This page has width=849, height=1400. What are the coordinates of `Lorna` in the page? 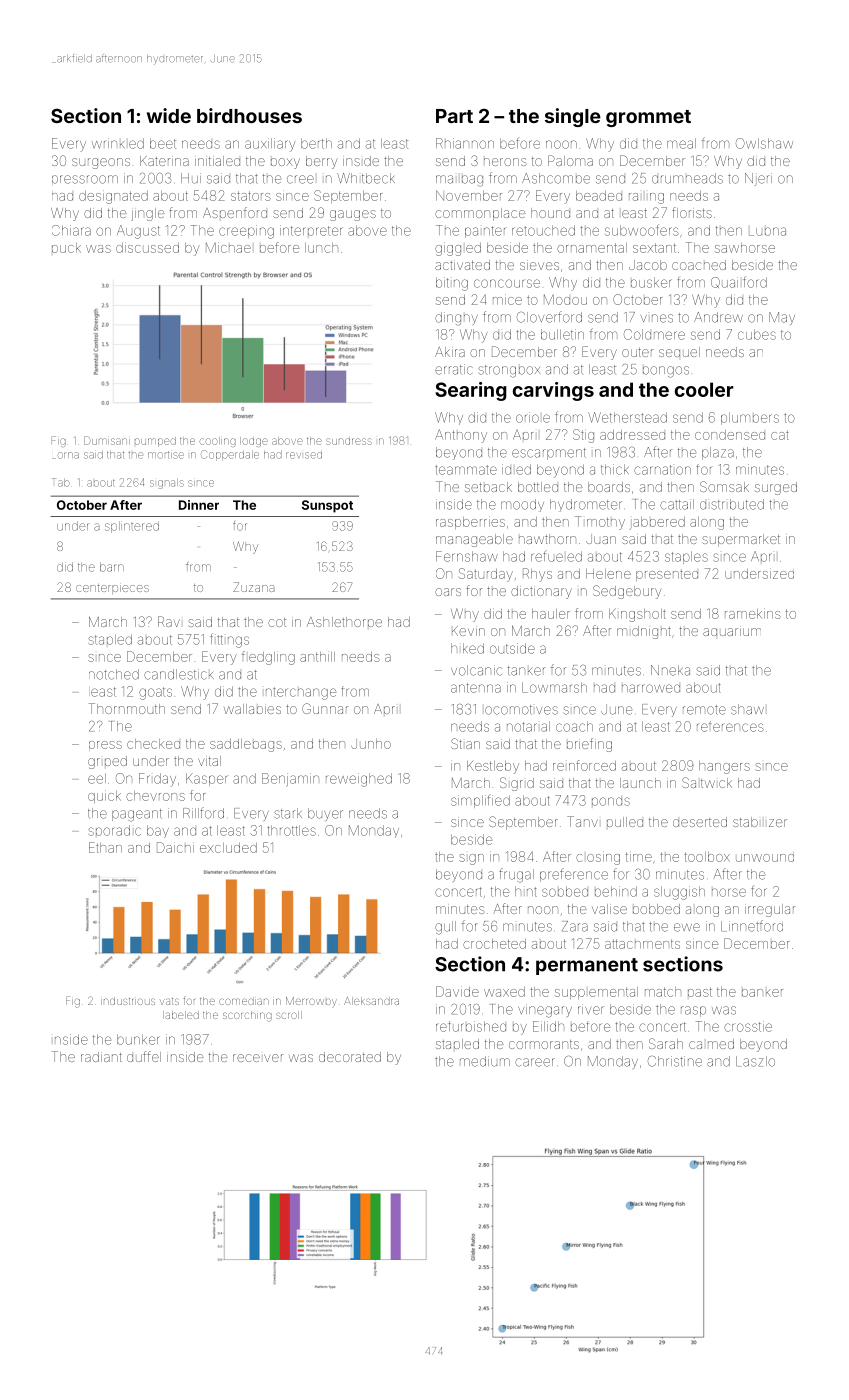 It's located at (65, 455).
